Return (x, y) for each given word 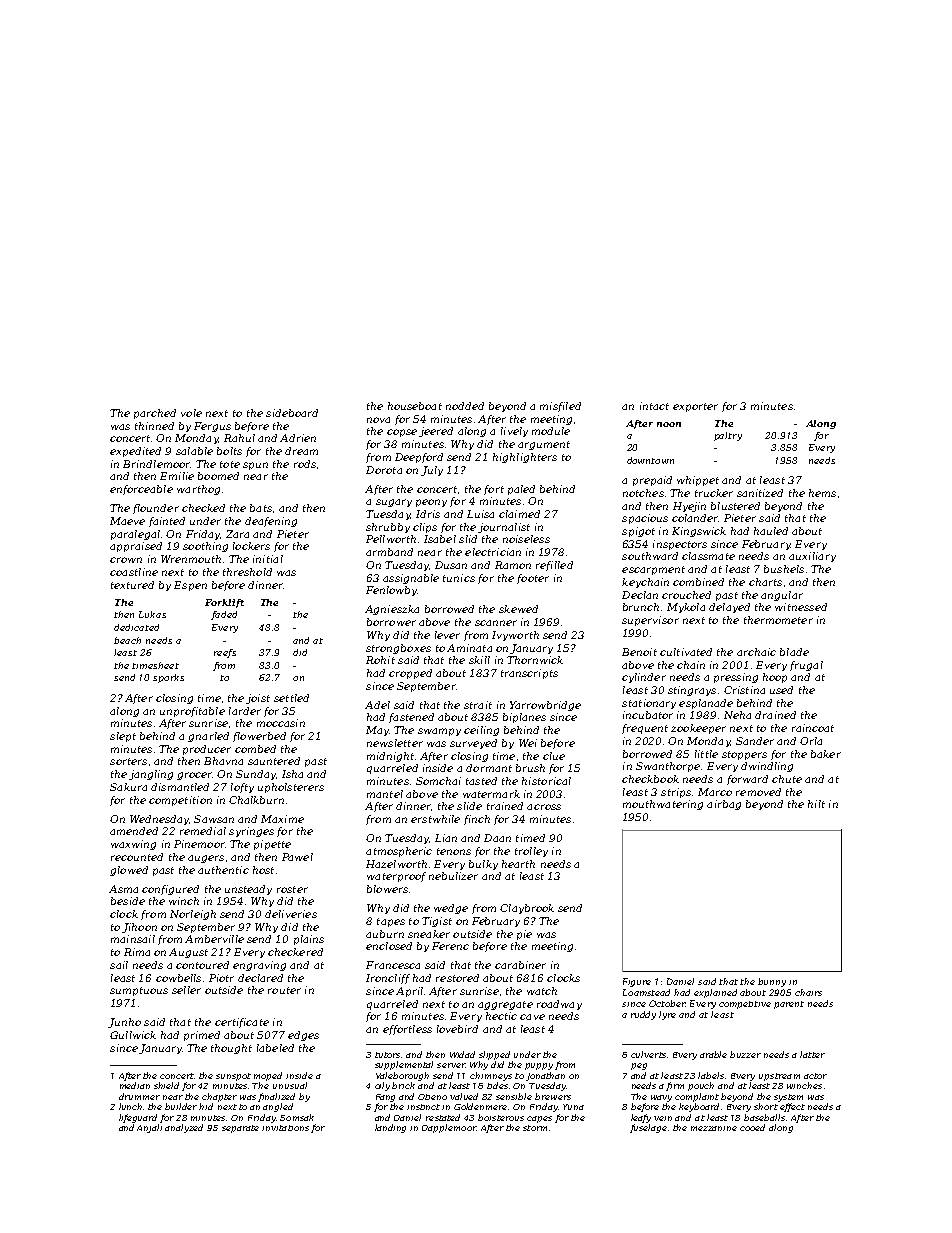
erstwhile (435, 819)
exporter (695, 407)
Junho (124, 1023)
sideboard (292, 413)
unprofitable (192, 712)
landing (390, 1128)
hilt (816, 804)
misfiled (560, 407)
